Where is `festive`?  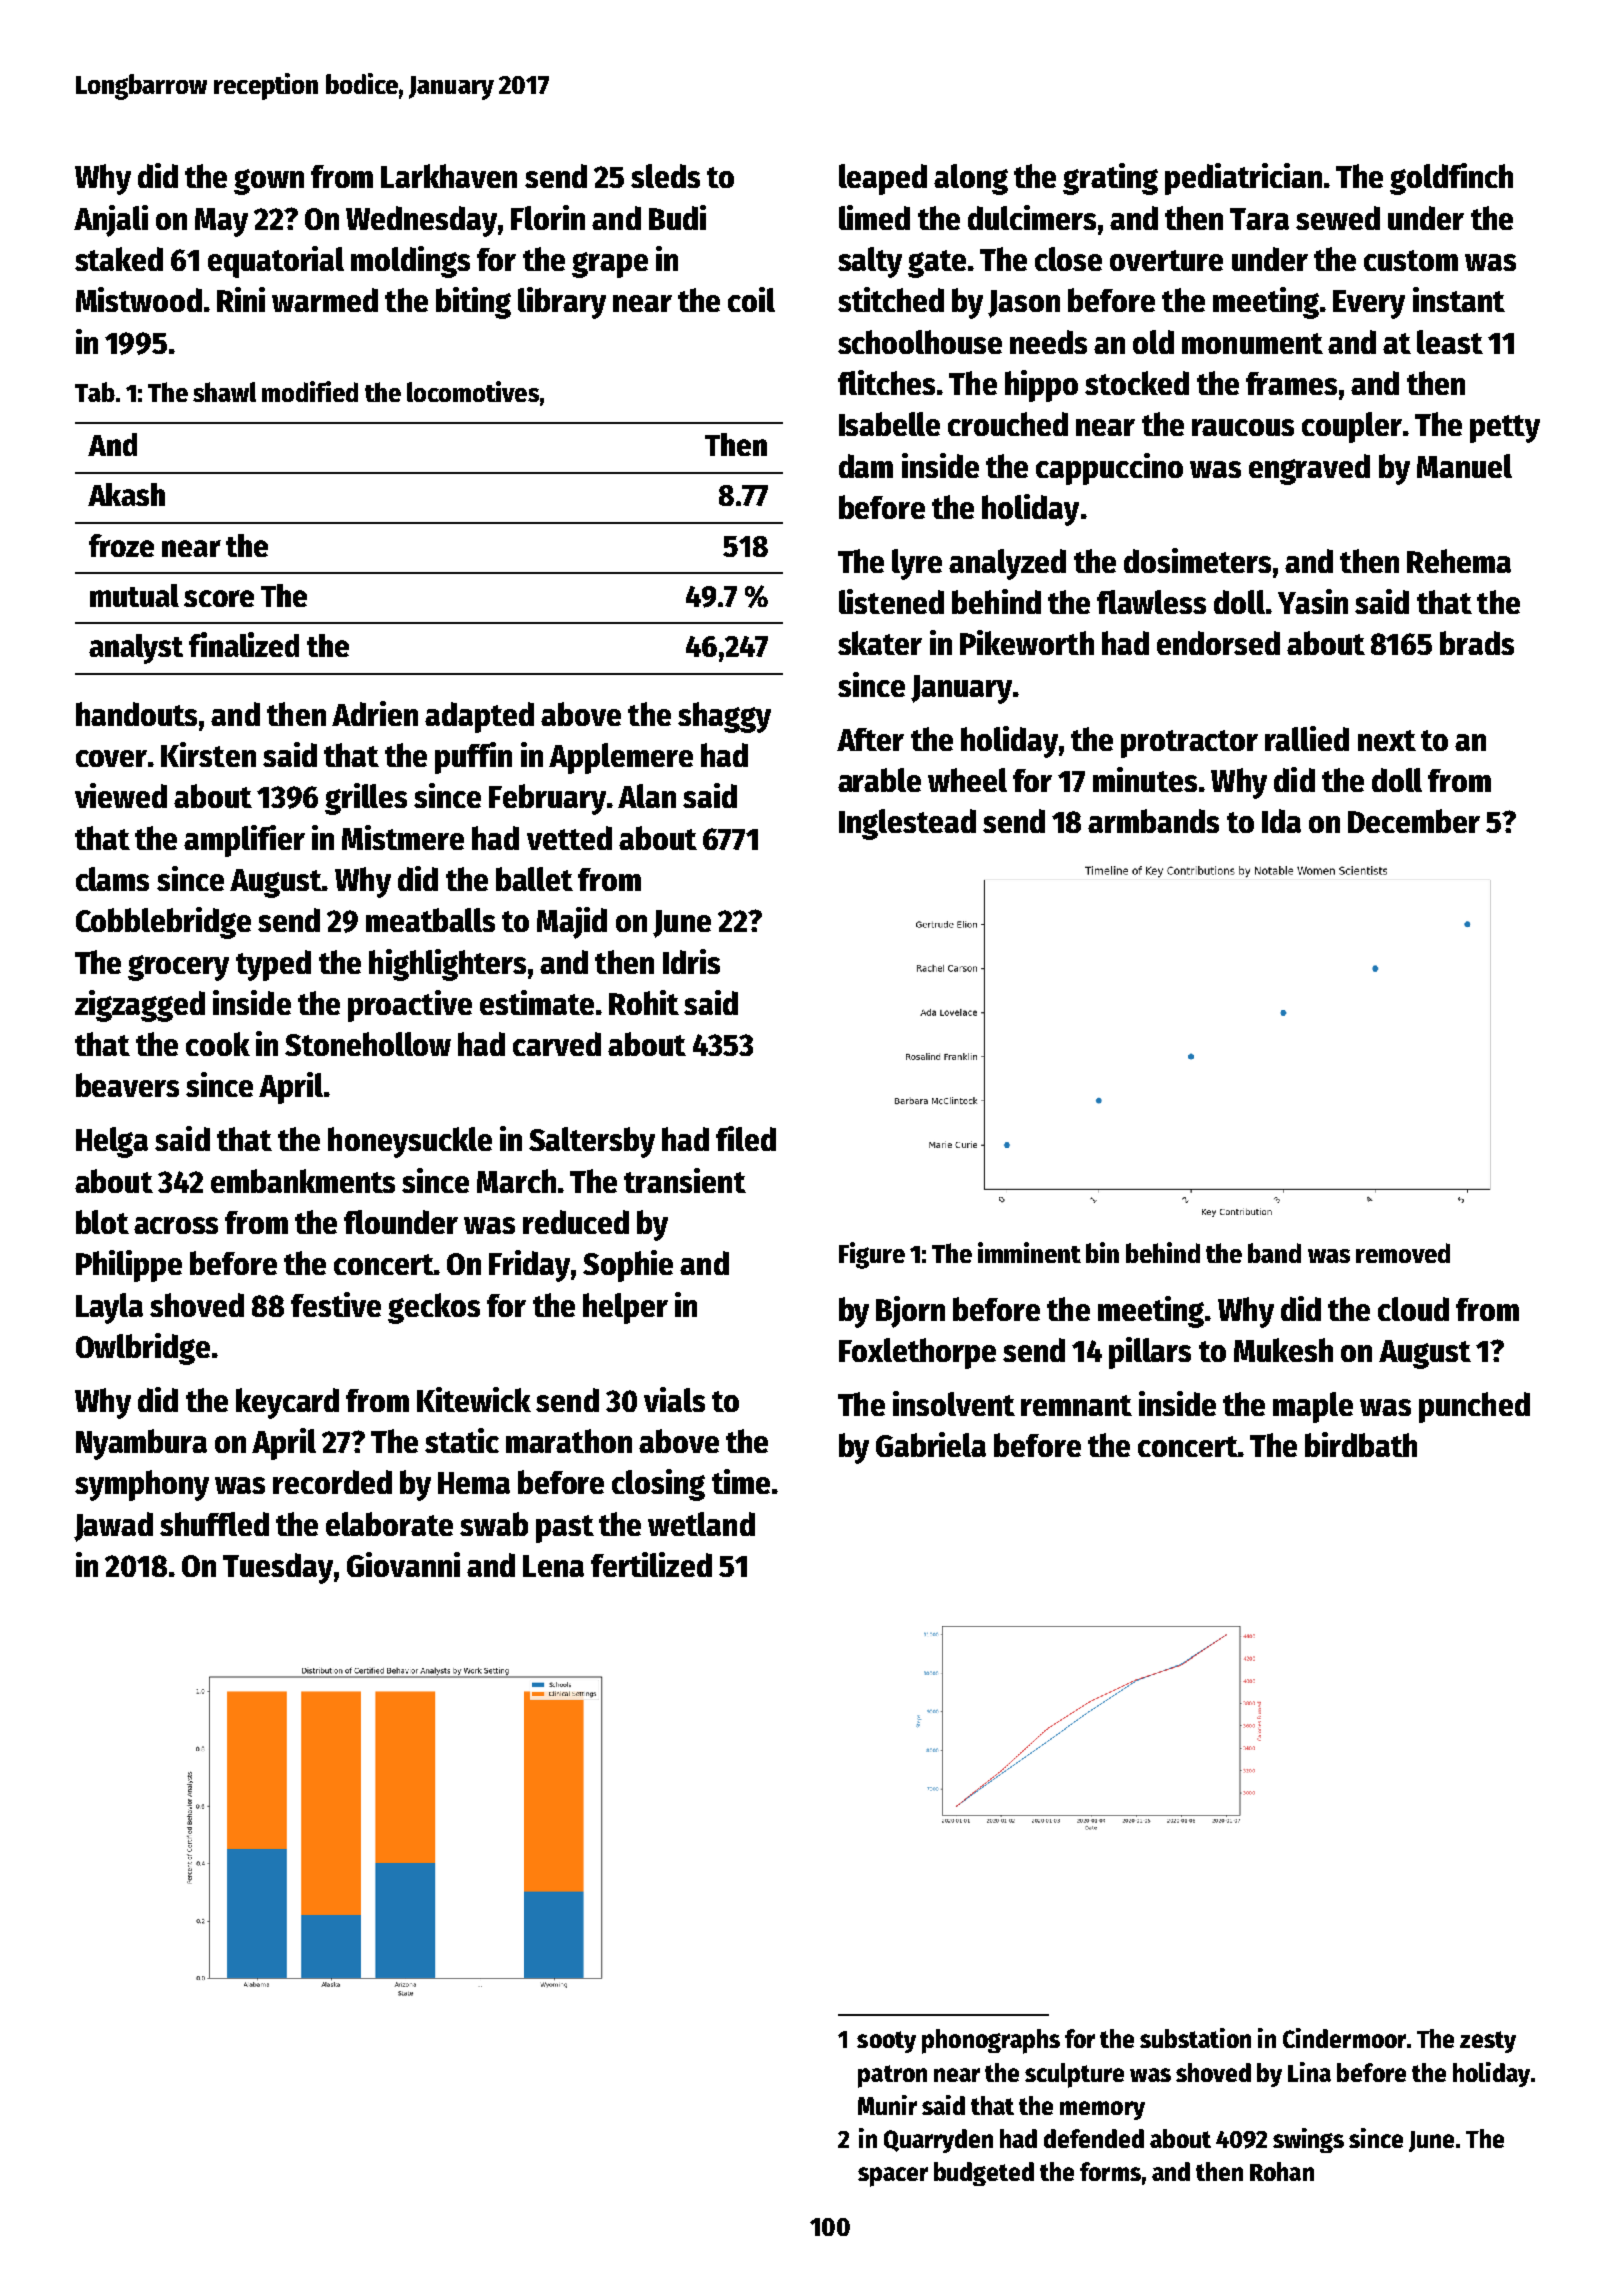
festive is located at coordinates (336, 1304).
